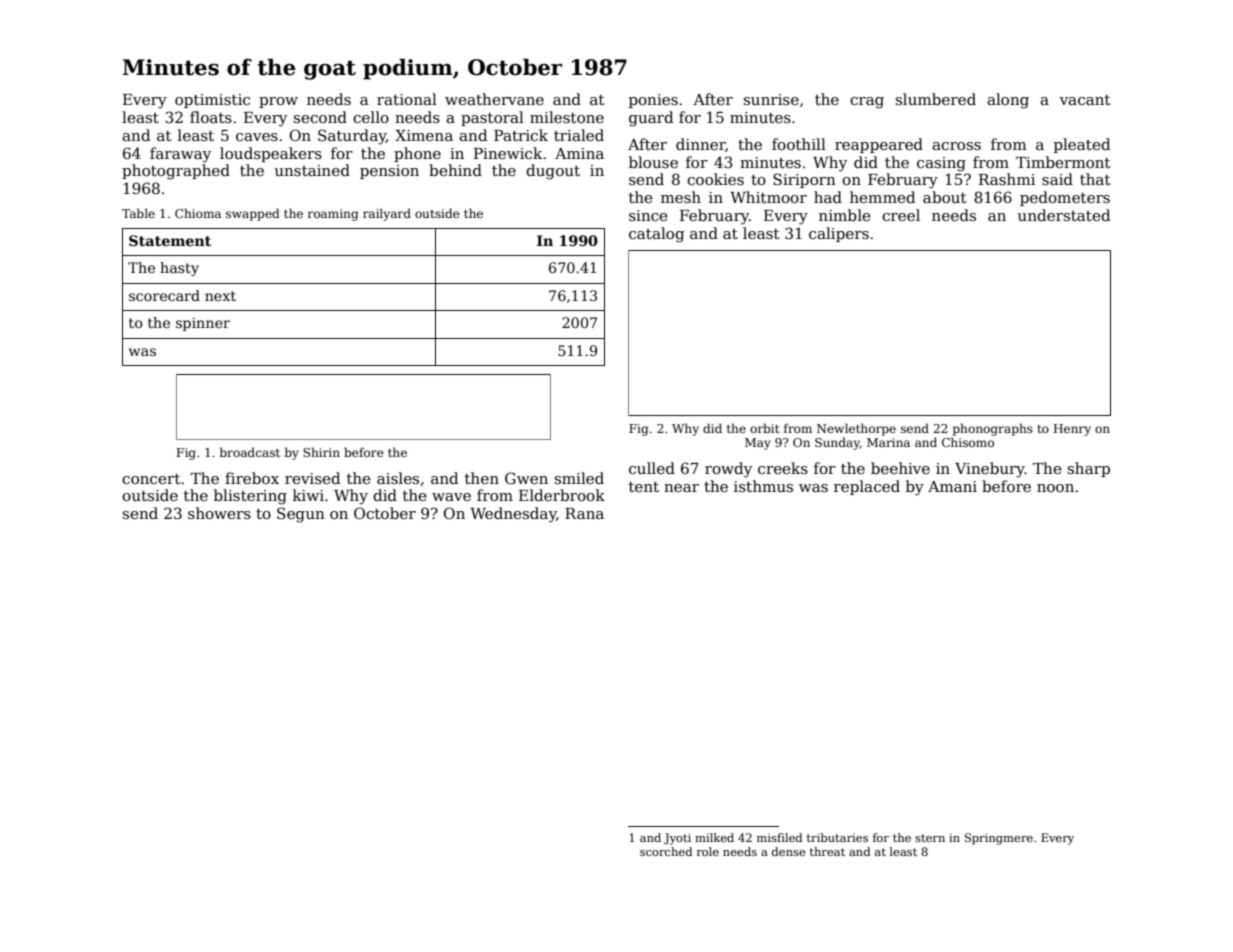 This screenshot has width=1233, height=952. Describe the element at coordinates (301, 515) in the screenshot. I see `Segun` at that location.
